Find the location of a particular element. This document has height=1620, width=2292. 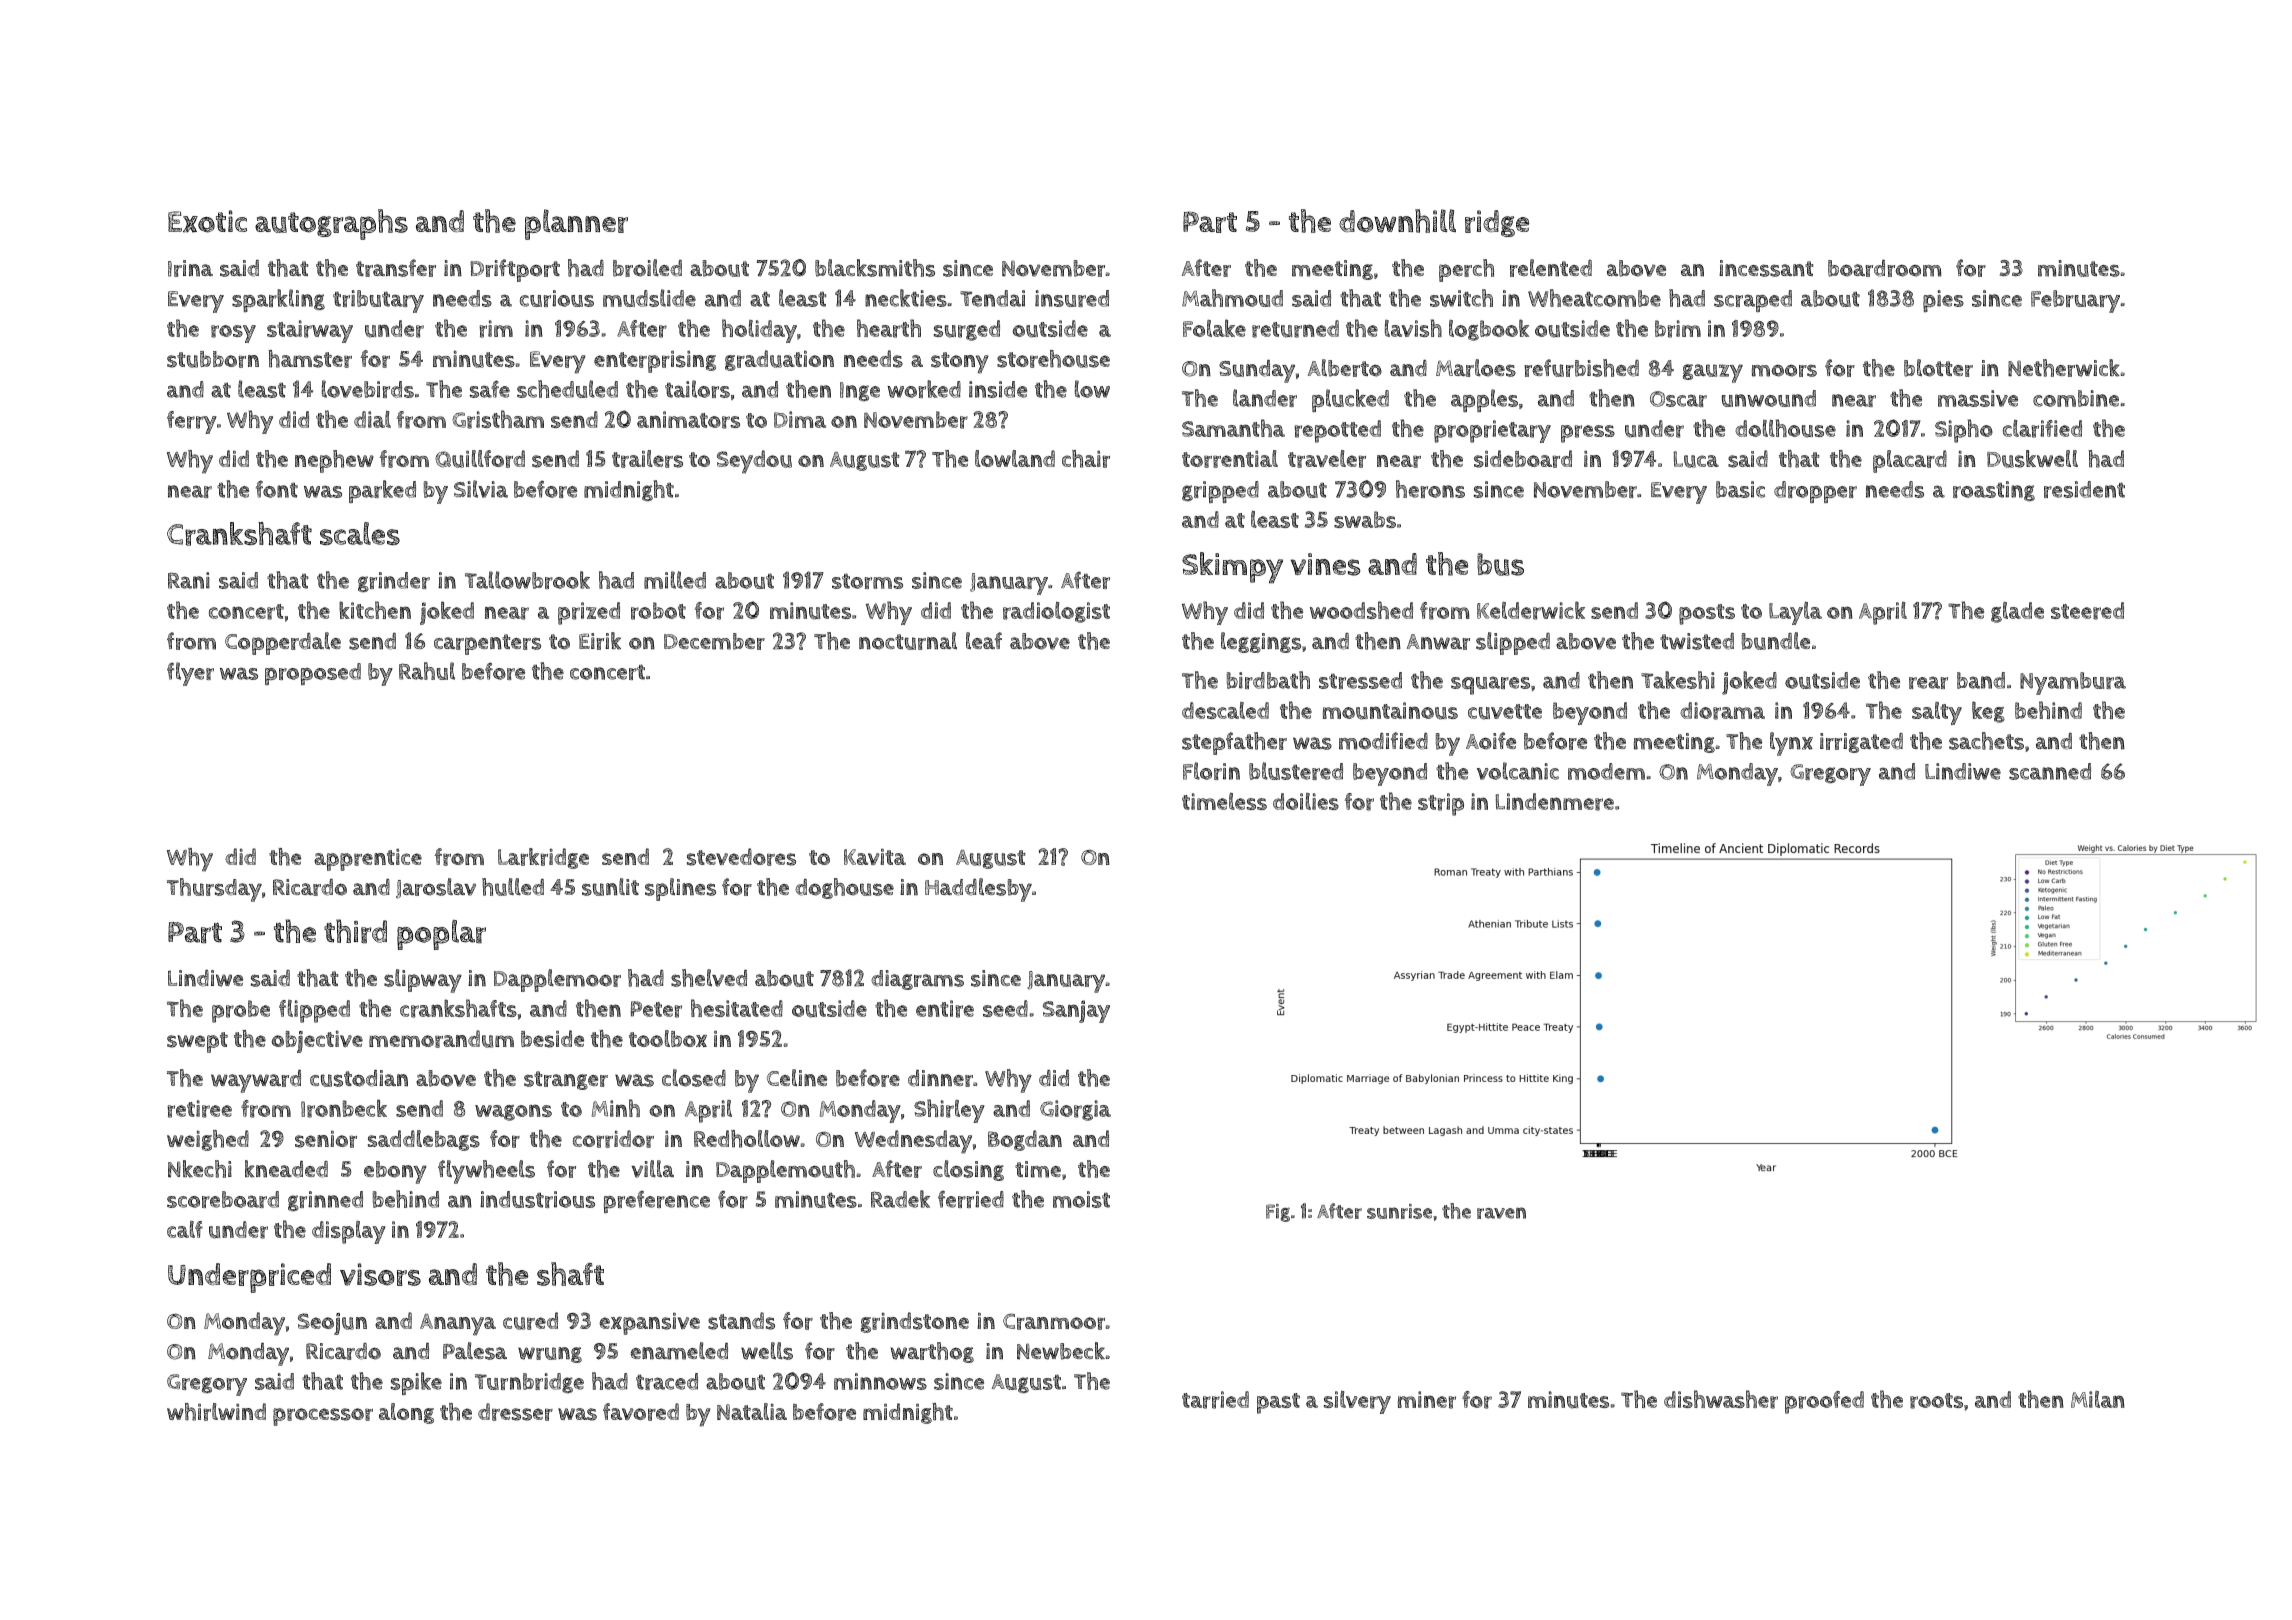

Lindenmere is located at coordinates (1554, 802).
